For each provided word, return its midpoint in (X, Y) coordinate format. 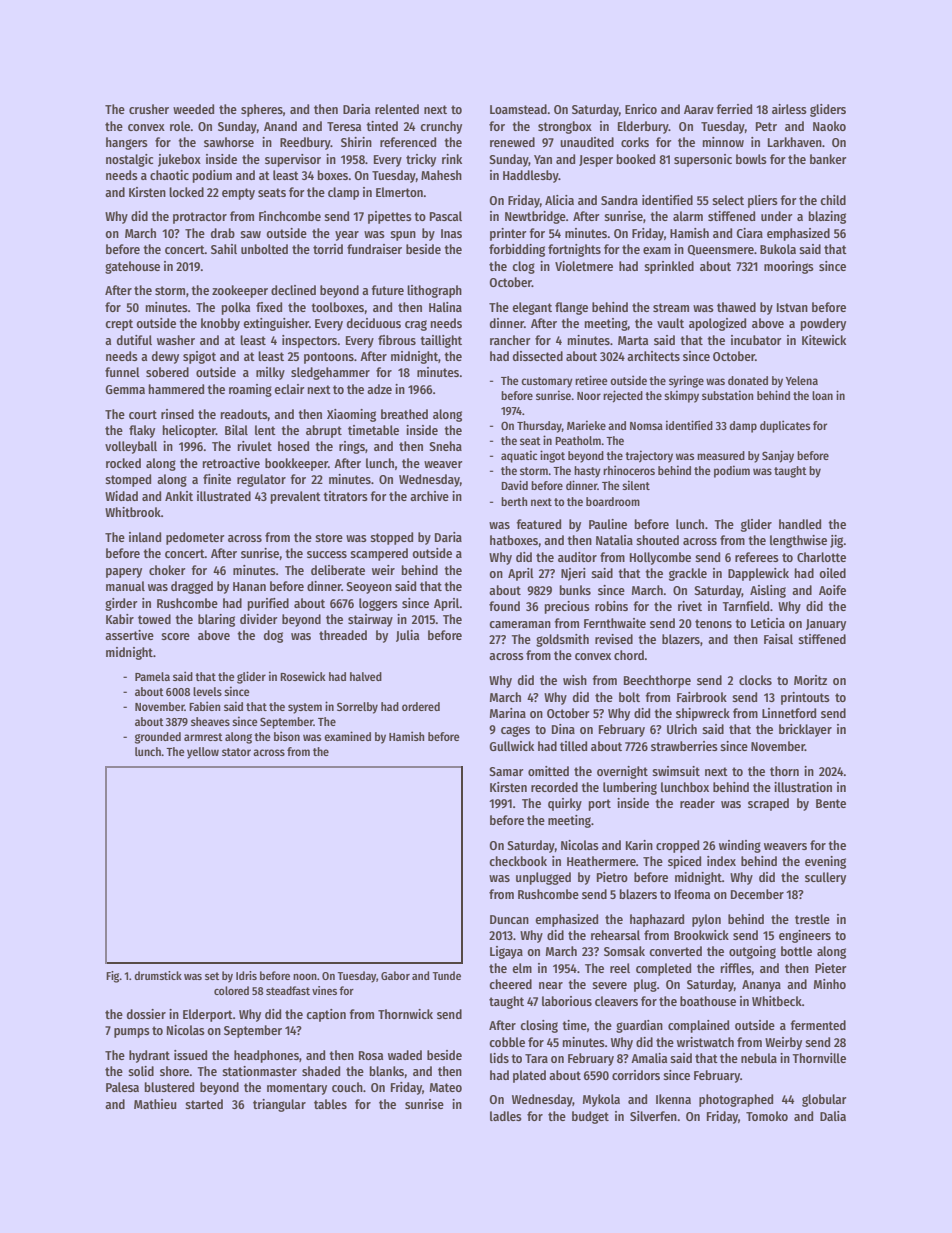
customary (547, 382)
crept (119, 325)
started (204, 1104)
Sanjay (778, 456)
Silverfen (653, 1116)
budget (590, 1117)
